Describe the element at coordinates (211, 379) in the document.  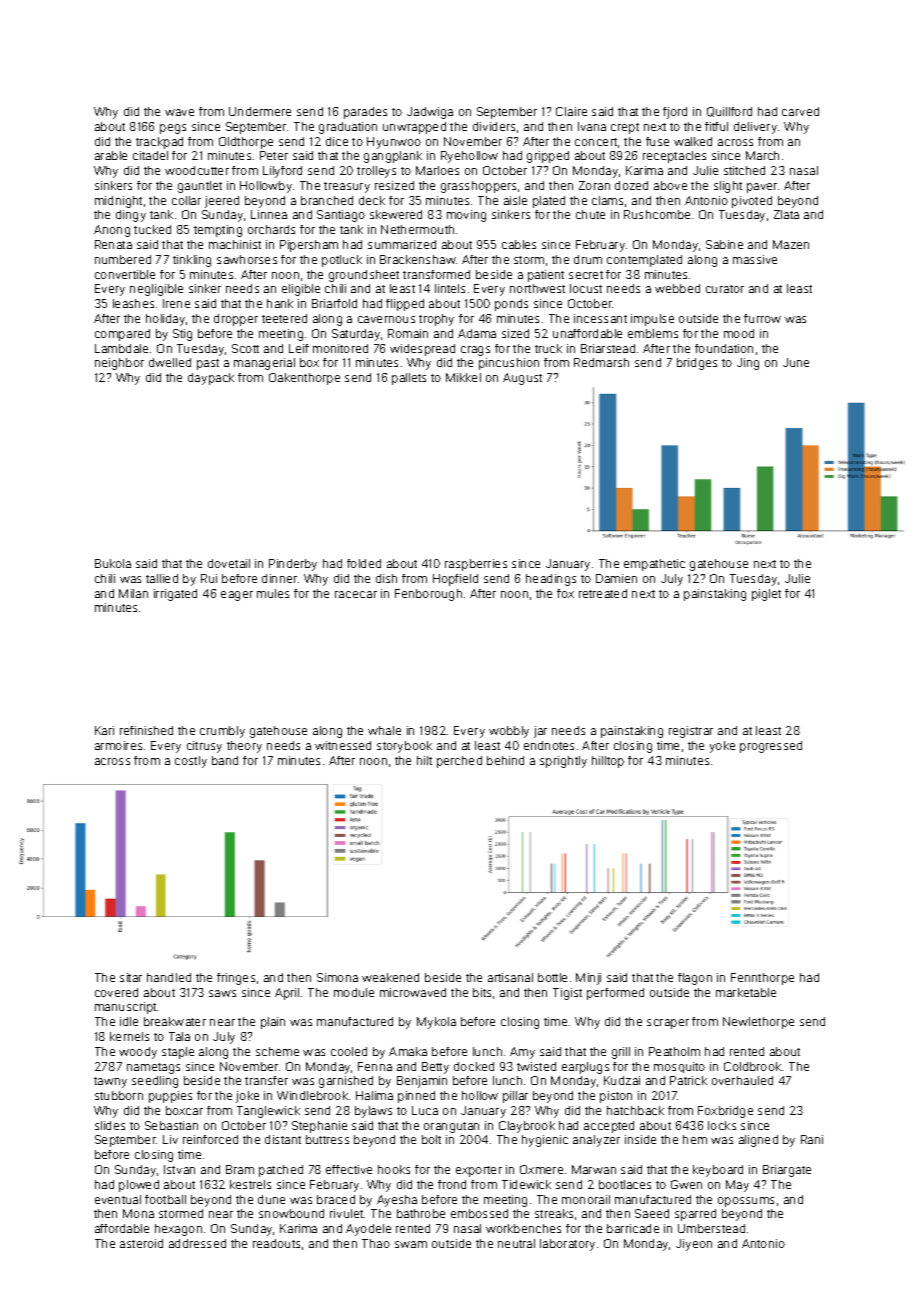
I see `daypack` at that location.
